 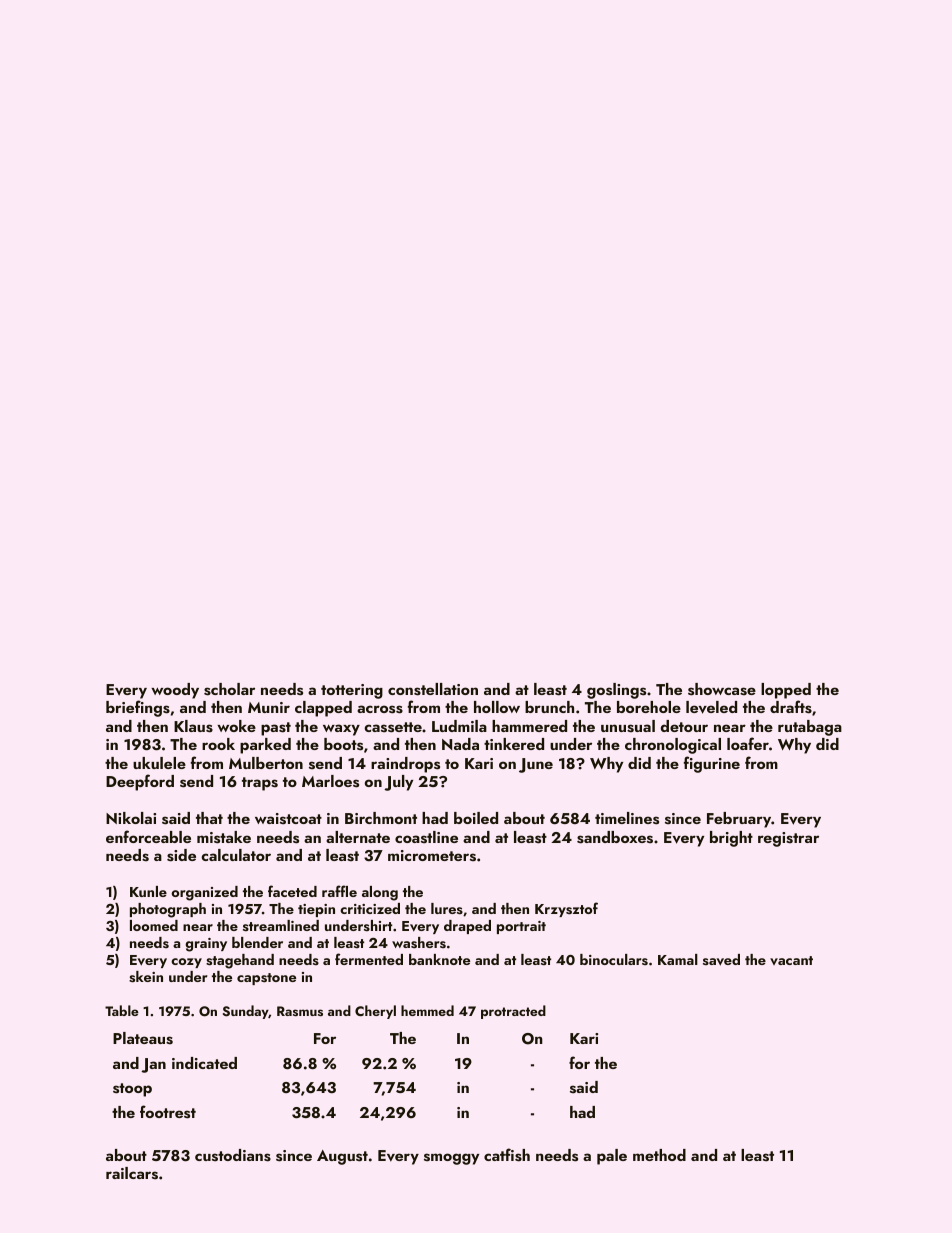 What do you see at coordinates (721, 960) in the screenshot?
I see `saved` at bounding box center [721, 960].
